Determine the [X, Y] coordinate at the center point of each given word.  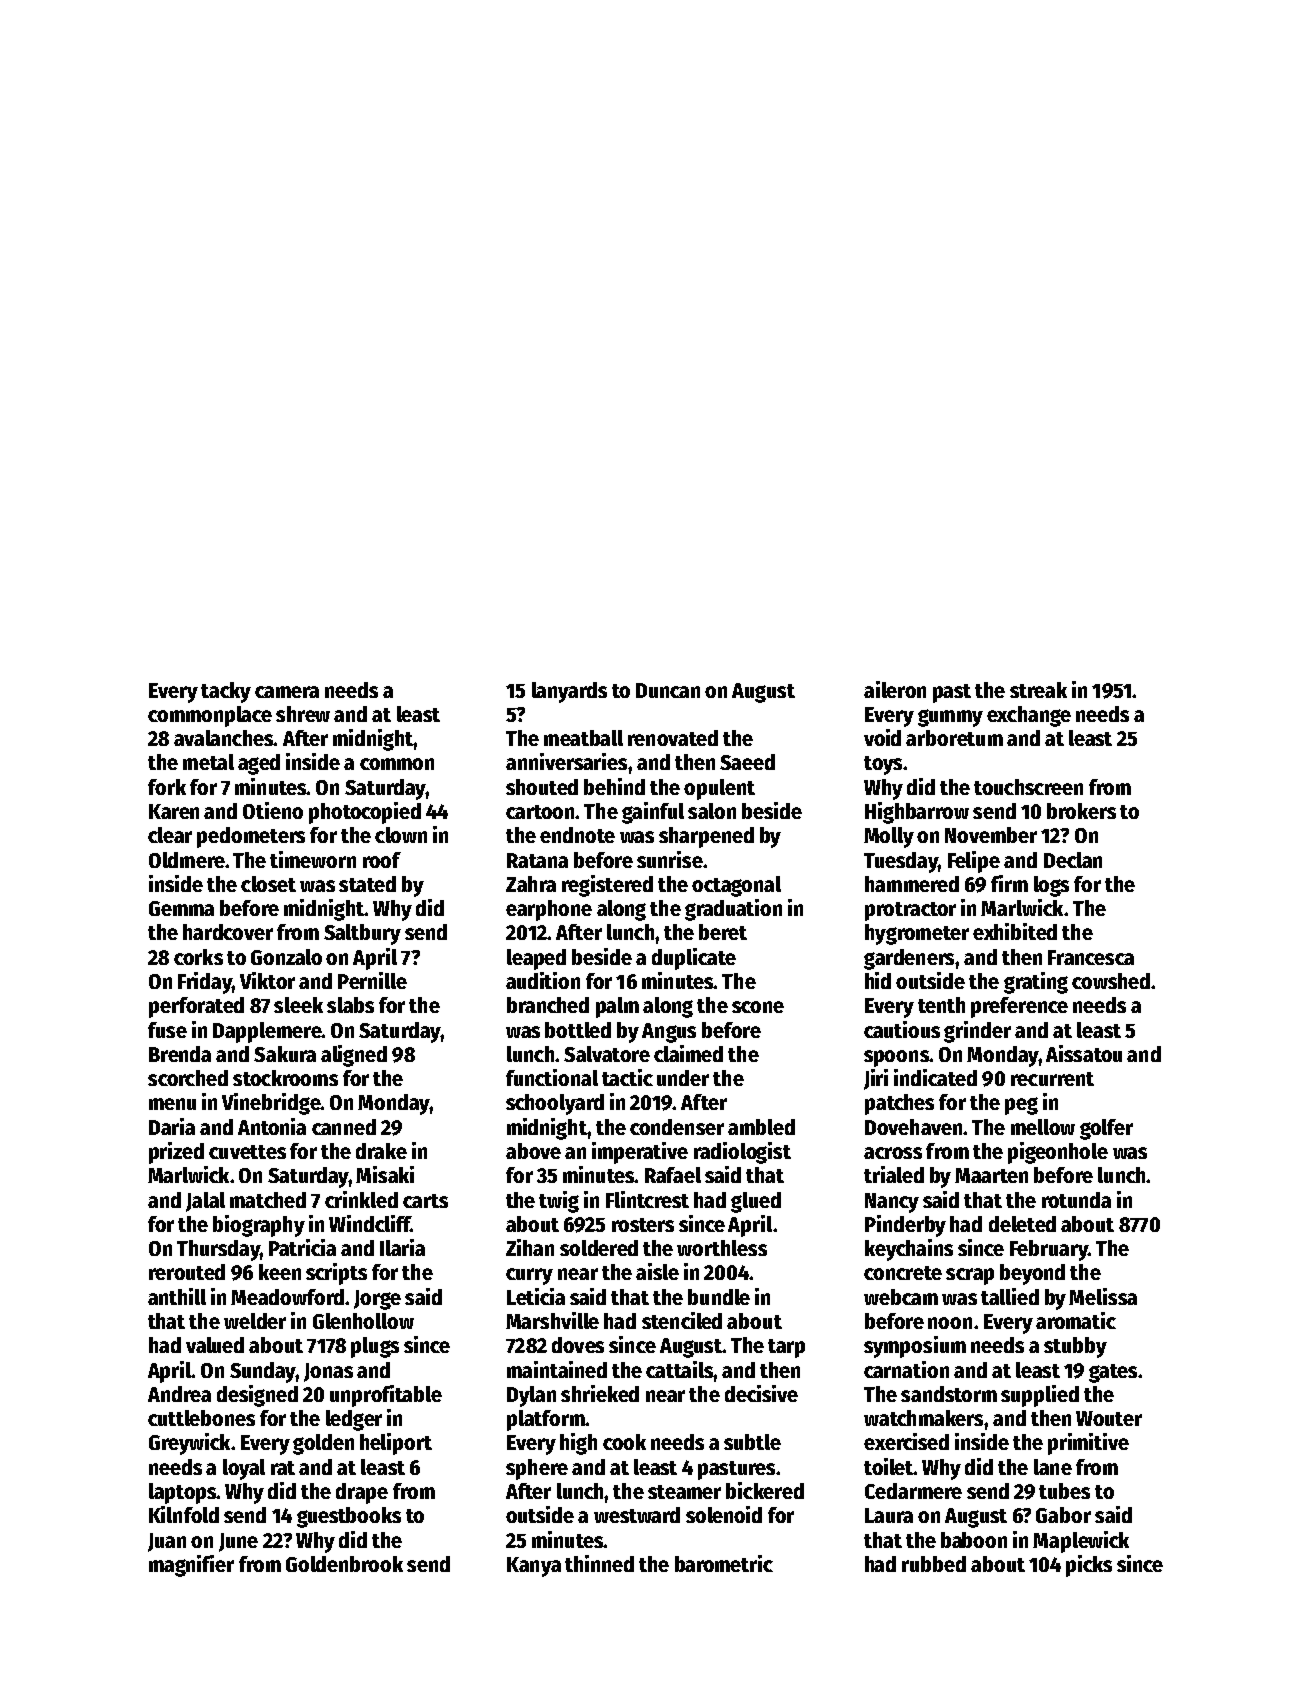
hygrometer [917, 934]
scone [758, 1007]
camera [287, 692]
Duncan [668, 690]
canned [344, 1127]
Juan [167, 1542]
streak [1038, 690]
